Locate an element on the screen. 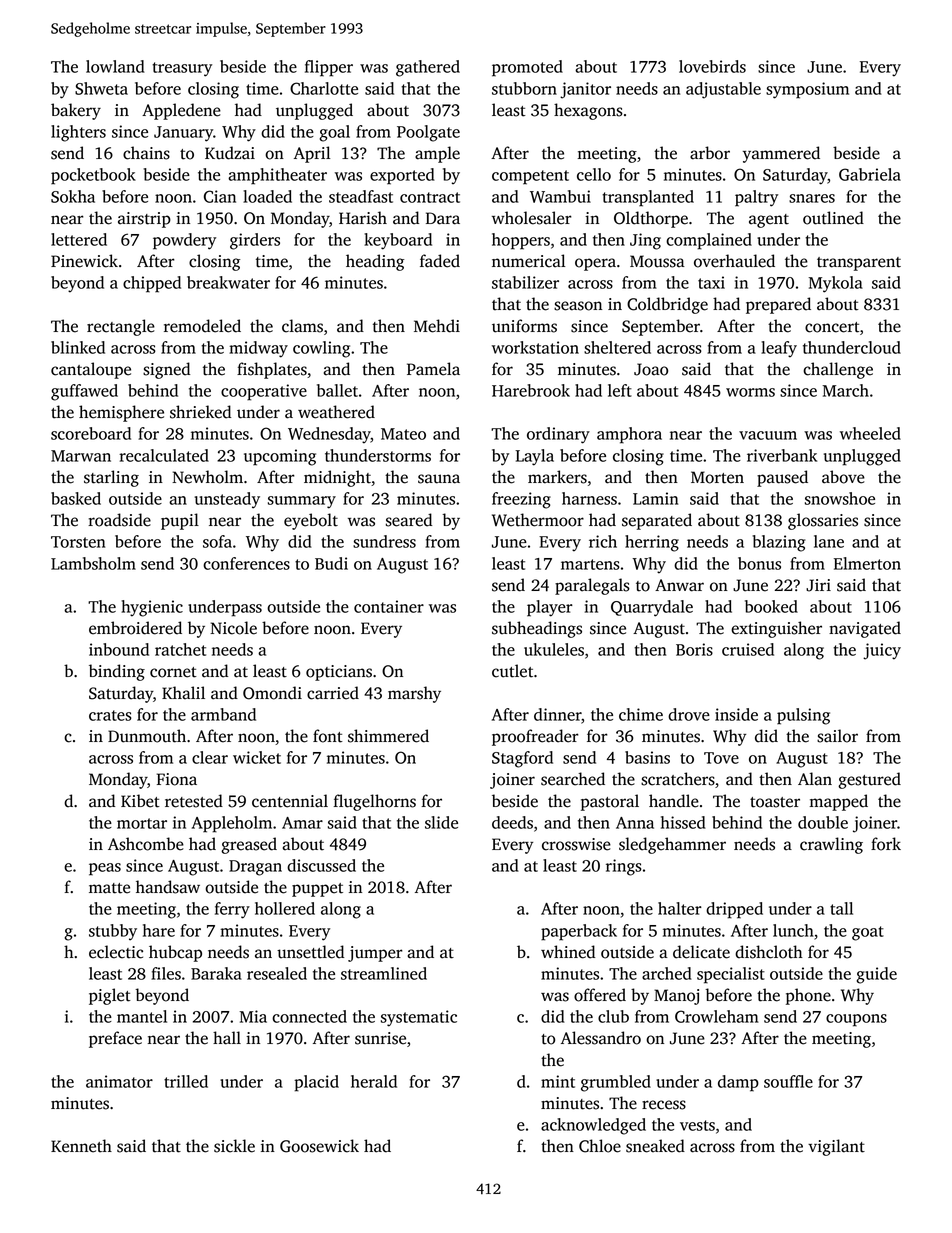 The image size is (952, 1233). Wethermoor is located at coordinates (538, 520).
